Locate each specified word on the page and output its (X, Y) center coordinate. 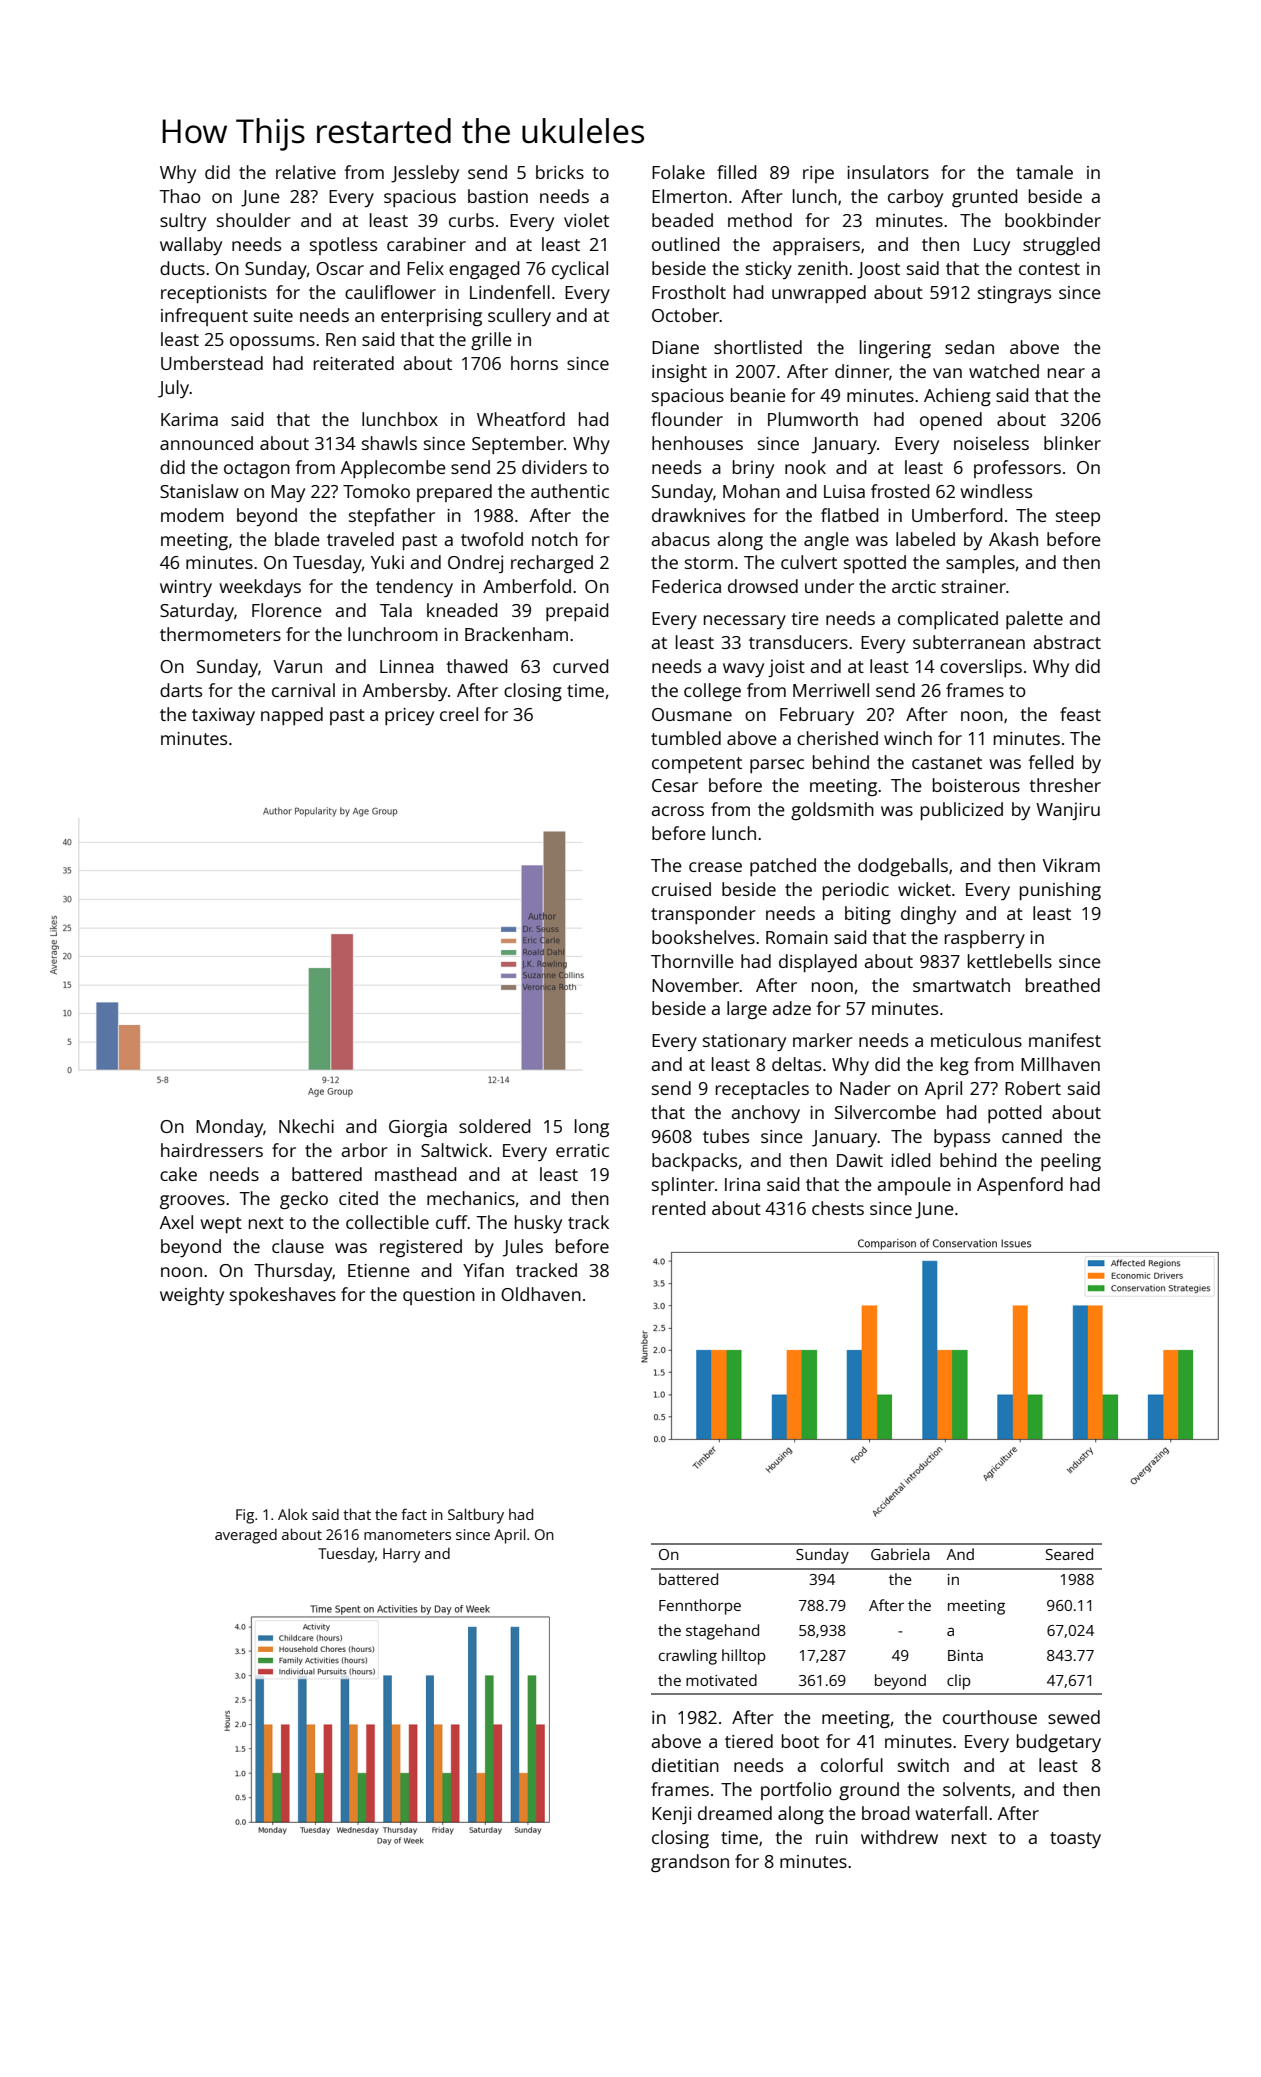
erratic (582, 1150)
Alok (293, 1514)
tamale (1044, 172)
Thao (180, 196)
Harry (402, 1555)
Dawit (860, 1160)
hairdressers (212, 1150)
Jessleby (425, 174)
